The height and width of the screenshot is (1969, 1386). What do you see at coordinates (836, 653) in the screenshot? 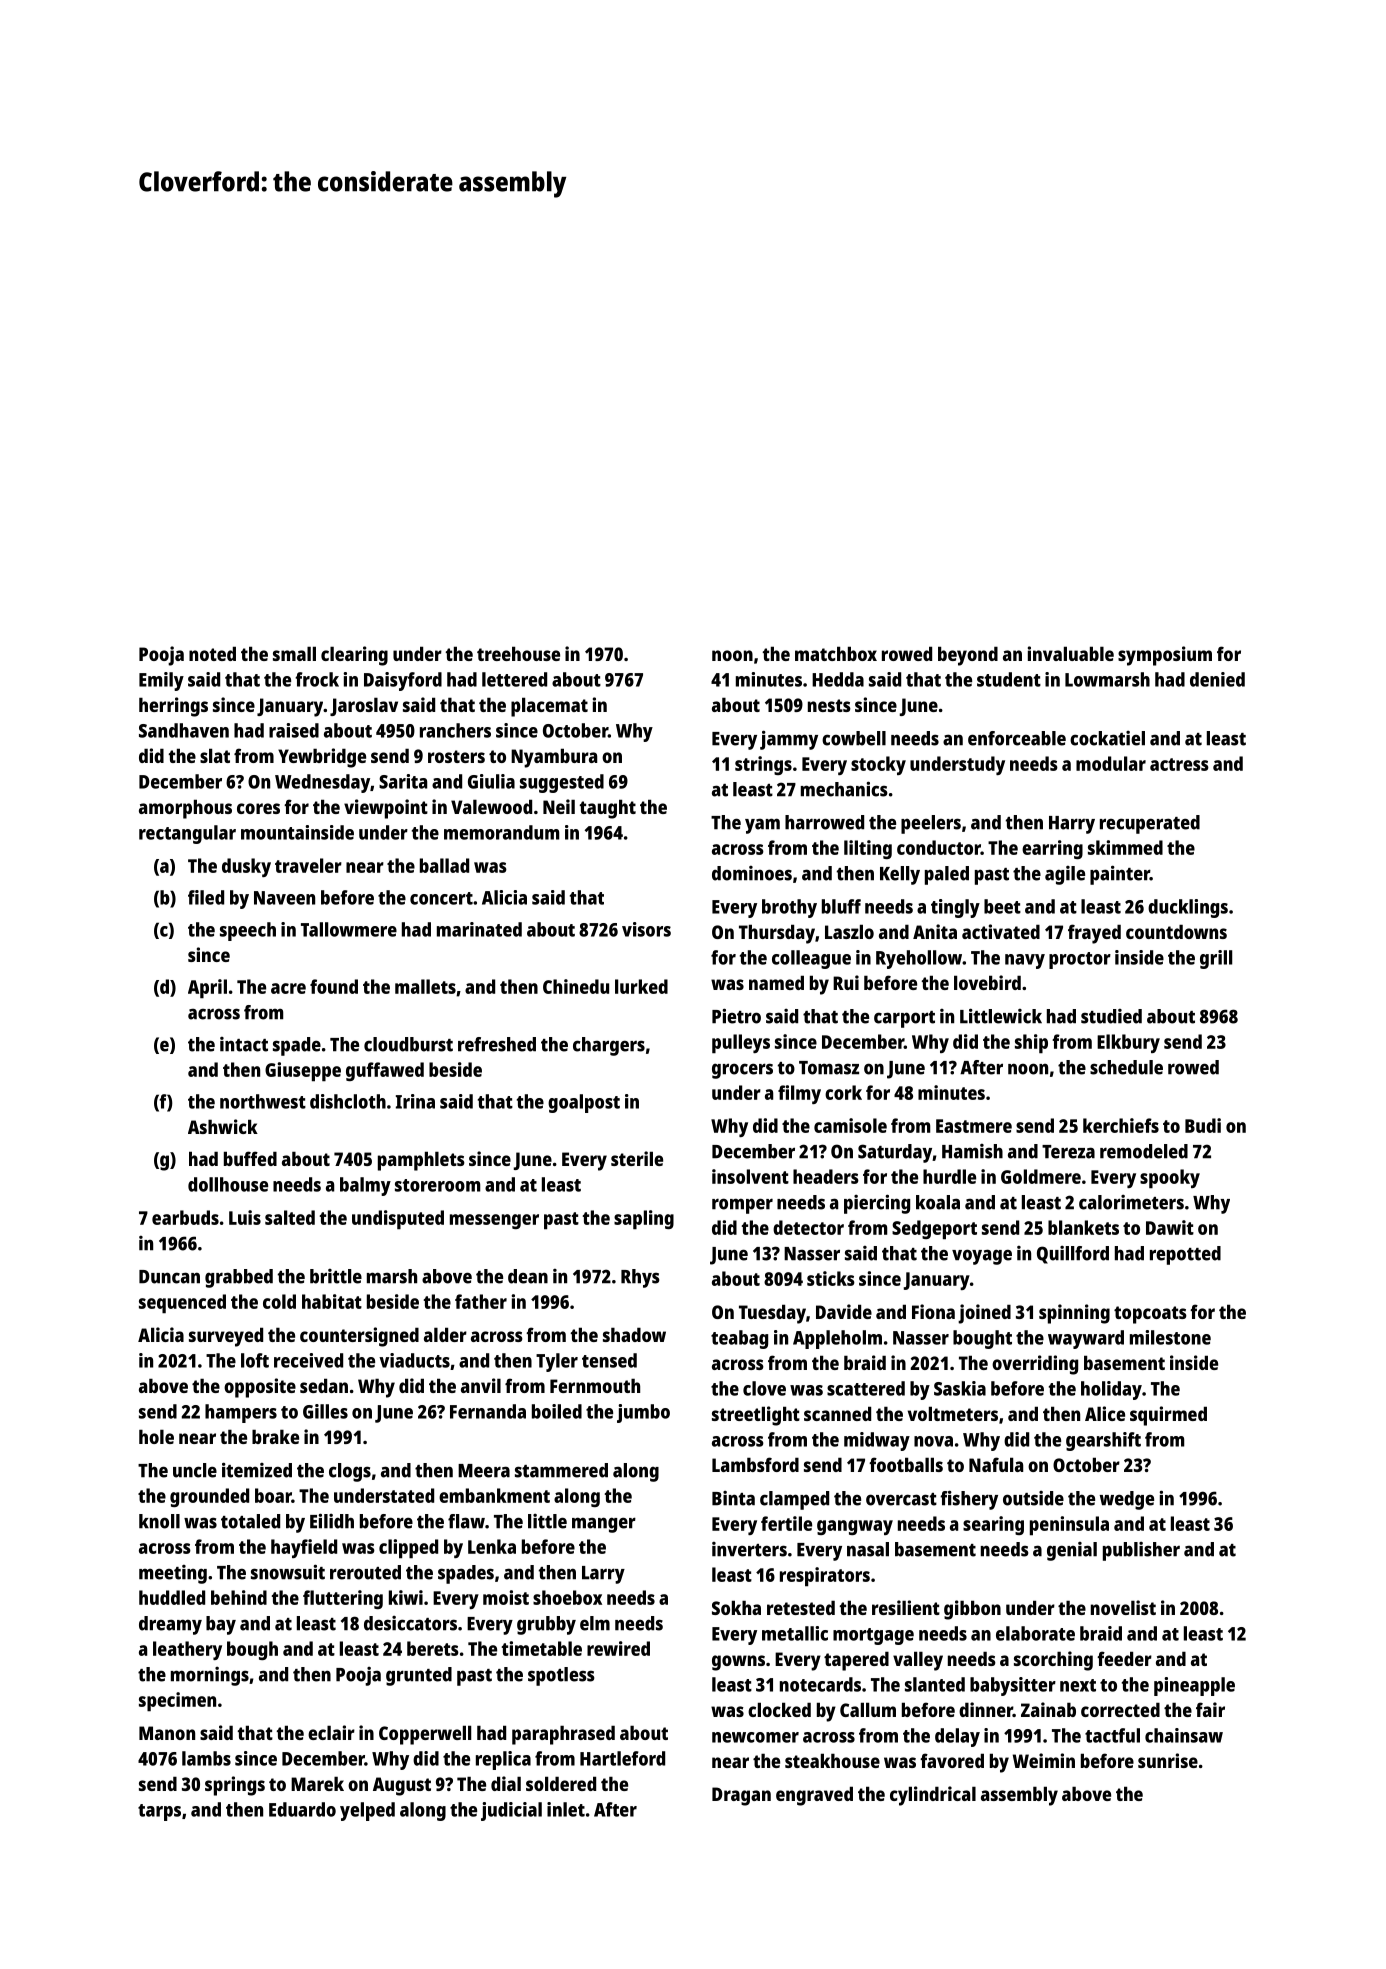
I see `matchbox` at bounding box center [836, 653].
